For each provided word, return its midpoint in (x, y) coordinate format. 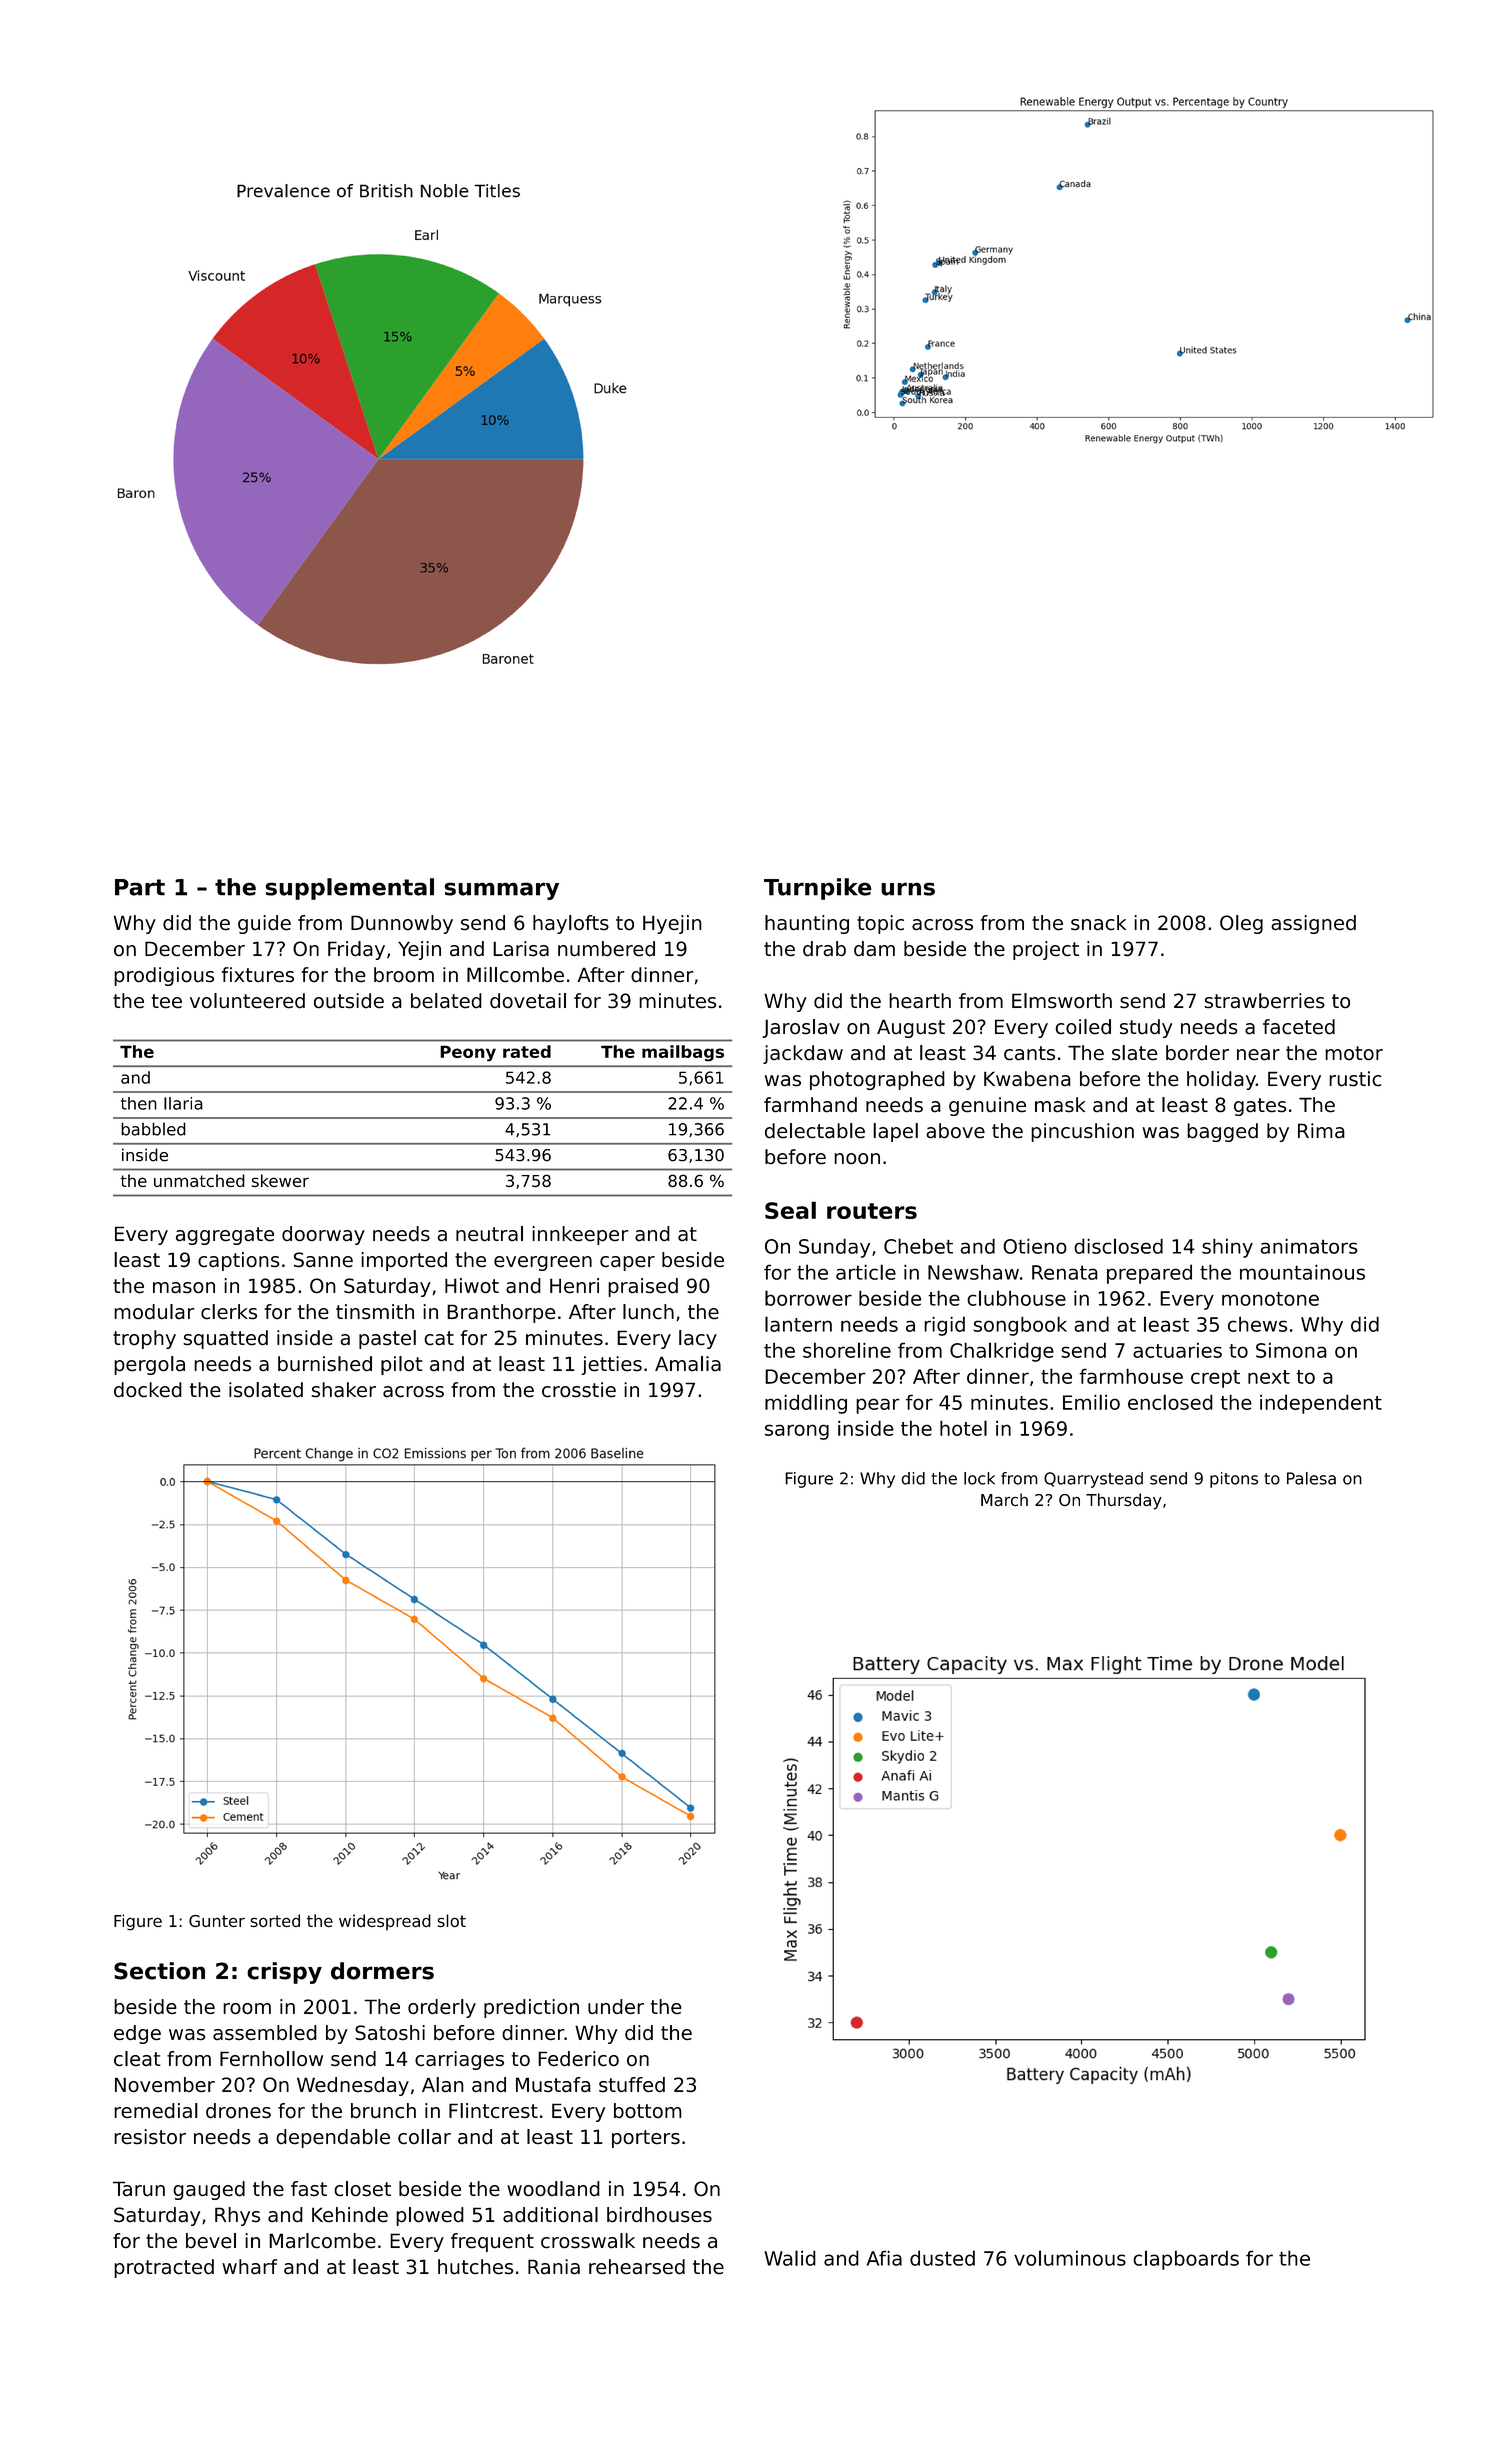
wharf (249, 2266)
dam (874, 948)
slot (452, 1920)
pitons (1234, 1480)
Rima (1321, 1130)
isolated (266, 1389)
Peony (468, 1053)
